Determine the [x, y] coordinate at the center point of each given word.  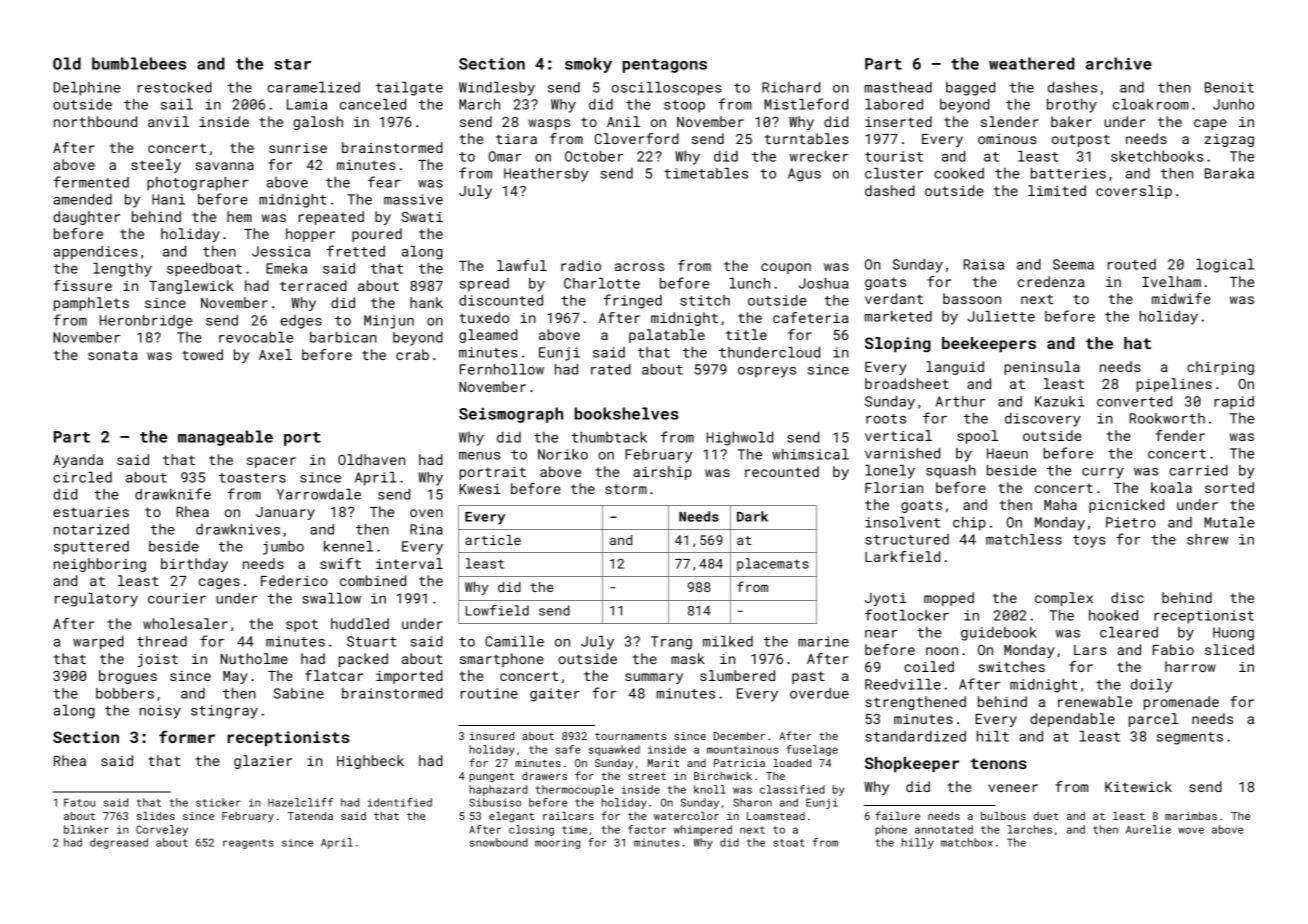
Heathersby [546, 175]
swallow [331, 598]
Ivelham [1171, 281]
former [187, 736]
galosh [318, 123]
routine [489, 693]
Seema [1073, 264]
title [746, 334]
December [739, 736]
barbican [343, 337]
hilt [993, 736]
